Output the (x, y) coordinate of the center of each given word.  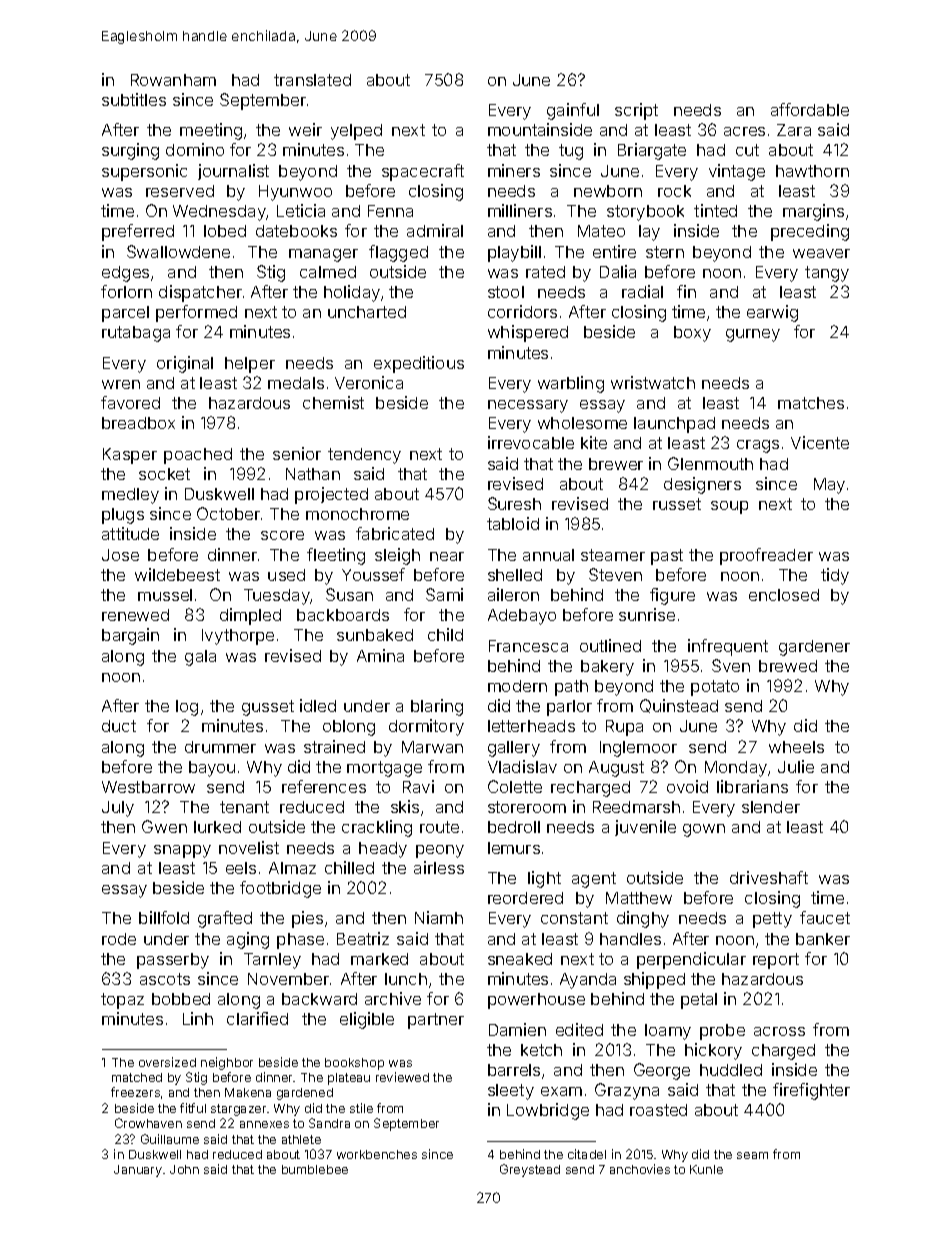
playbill (514, 253)
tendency (364, 456)
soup (729, 507)
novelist (249, 847)
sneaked (520, 959)
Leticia (301, 210)
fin (686, 291)
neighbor (227, 1063)
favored (130, 402)
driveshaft (769, 877)
